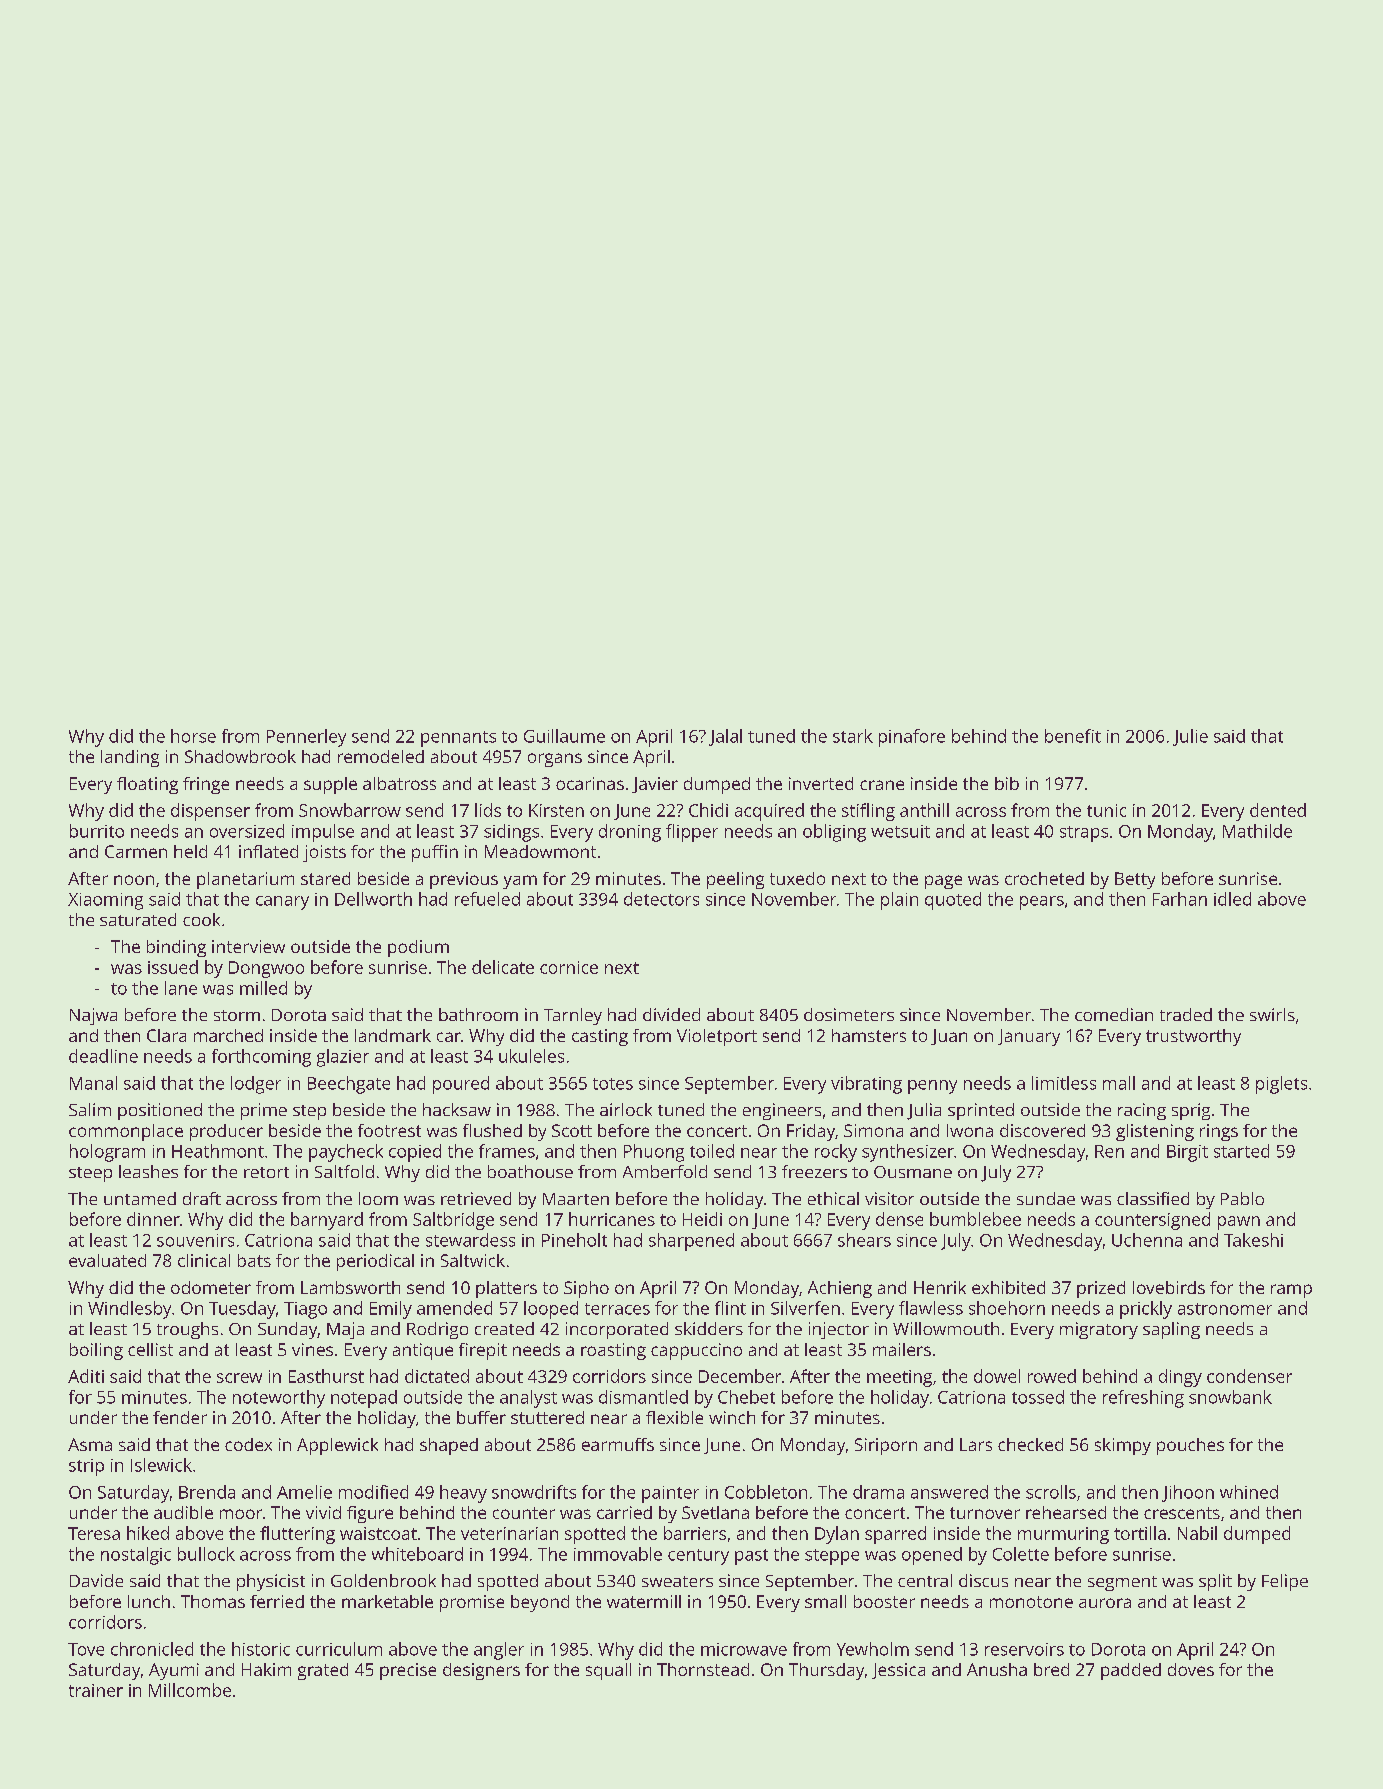 The width and height of the page is (1383, 1789). I want to click on clinical, so click(204, 1260).
